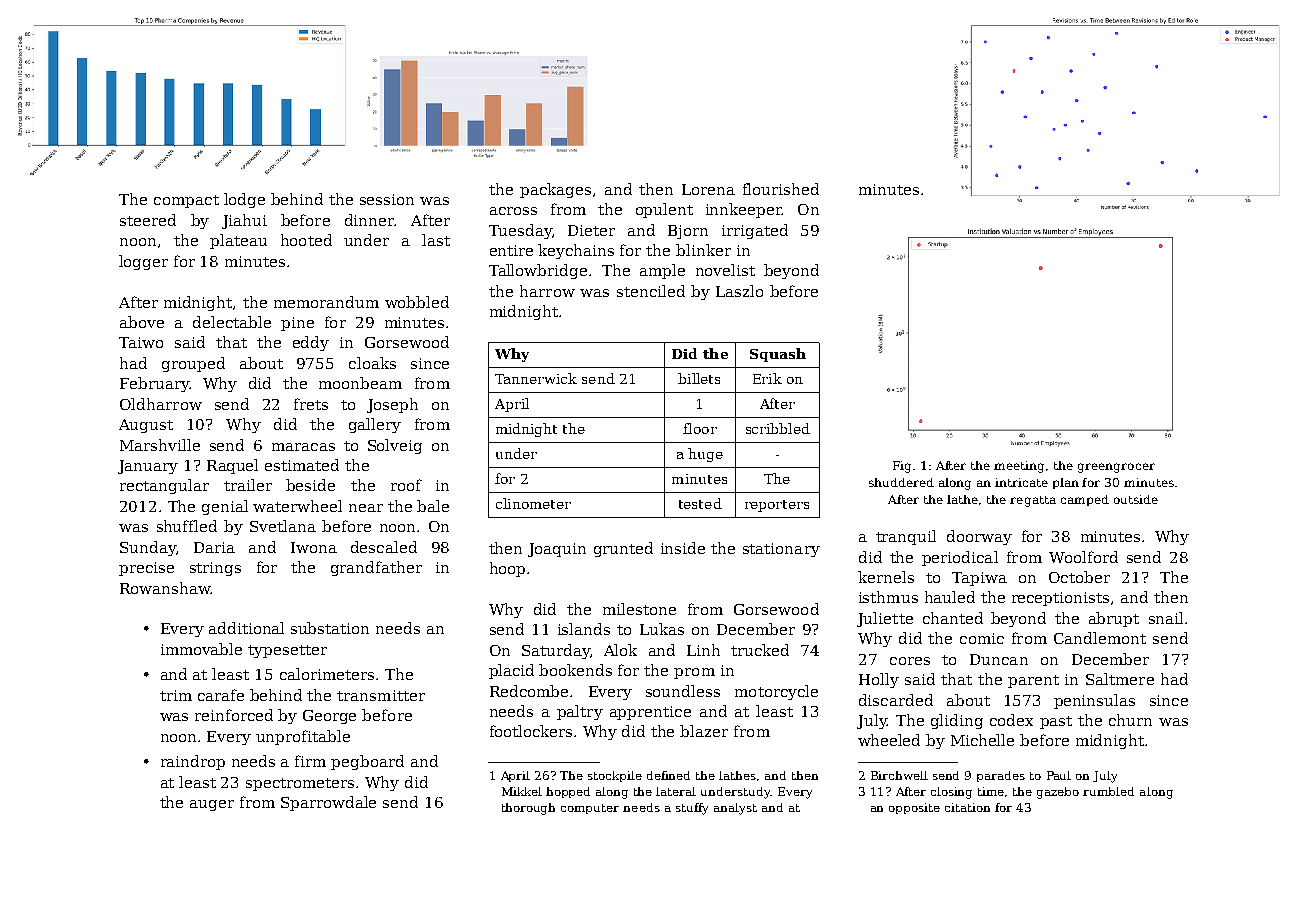 This screenshot has height=924, width=1308. What do you see at coordinates (212, 805) in the screenshot?
I see `auger` at bounding box center [212, 805].
